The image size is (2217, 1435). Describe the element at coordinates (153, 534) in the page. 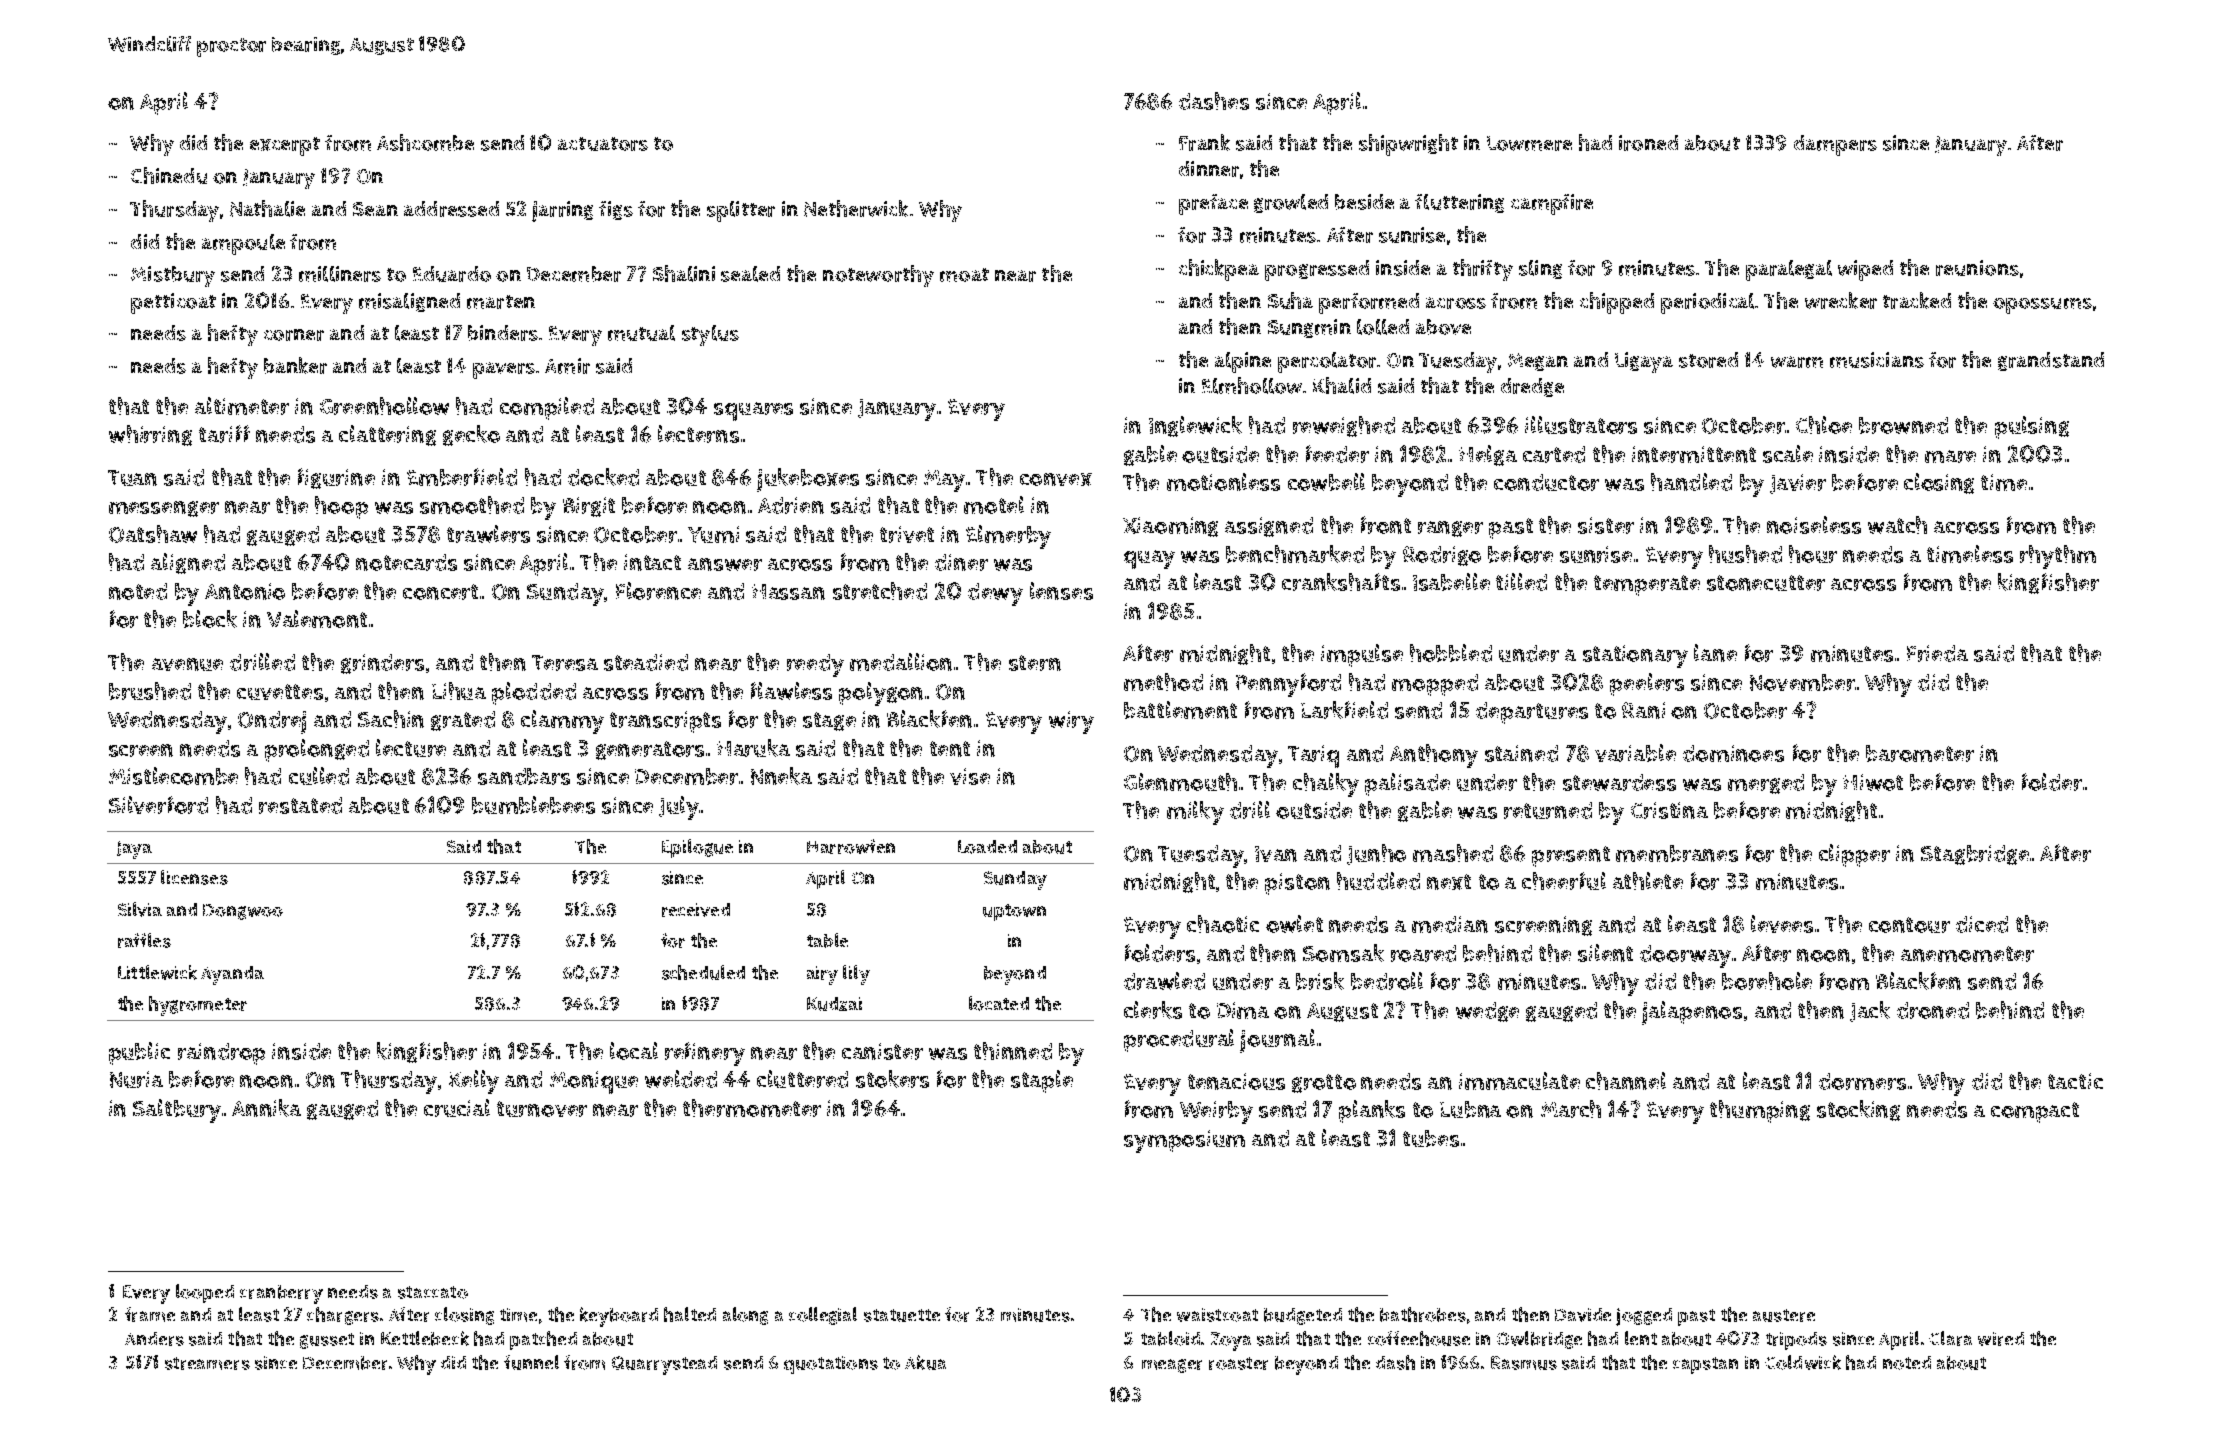

I see `Oatshaw` at that location.
